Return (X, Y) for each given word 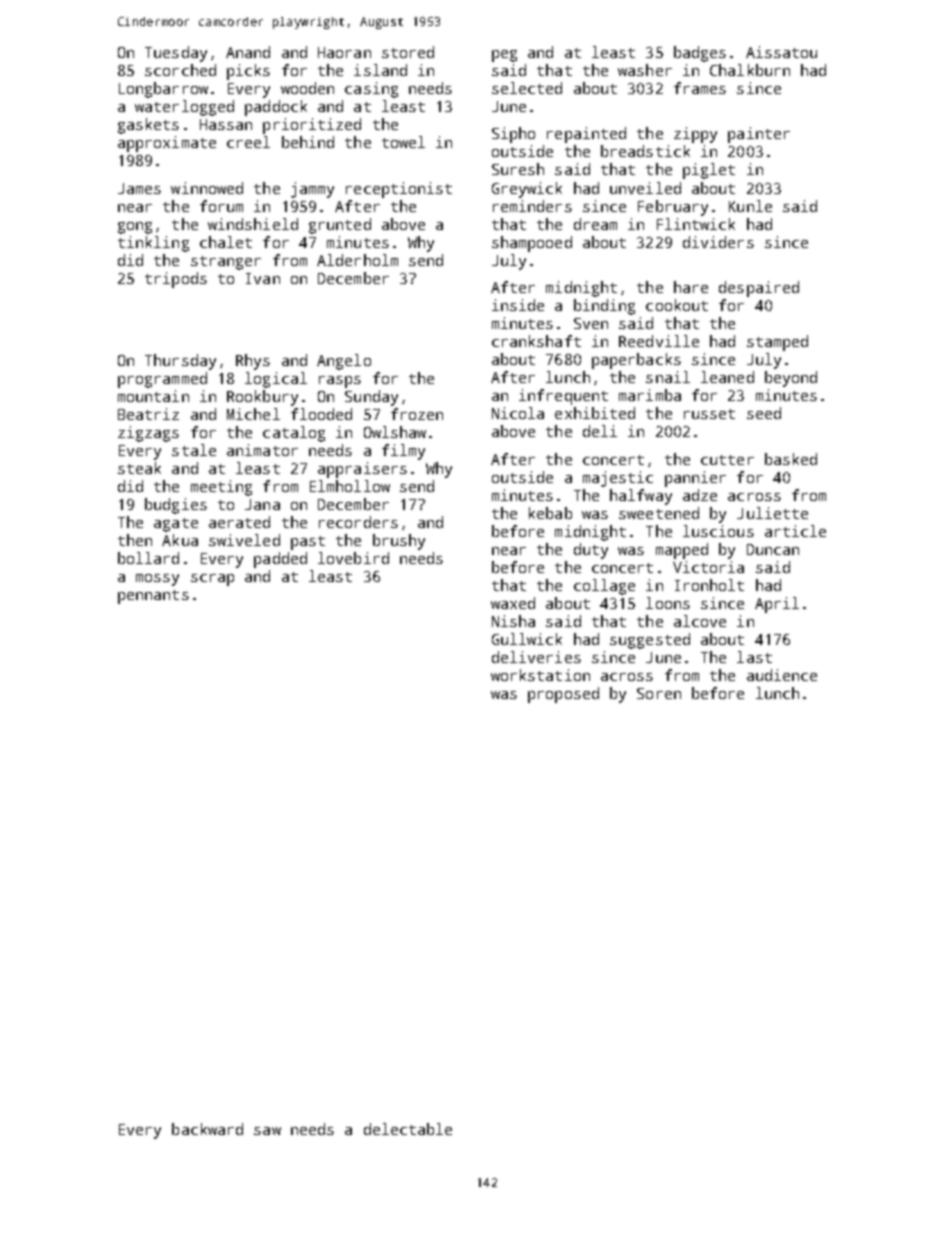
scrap (212, 580)
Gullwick (527, 639)
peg (504, 56)
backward (207, 1129)
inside (518, 305)
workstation (540, 675)
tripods (176, 280)
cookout (677, 305)
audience (782, 675)
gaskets (148, 126)
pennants (153, 597)
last (754, 657)
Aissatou (781, 52)
